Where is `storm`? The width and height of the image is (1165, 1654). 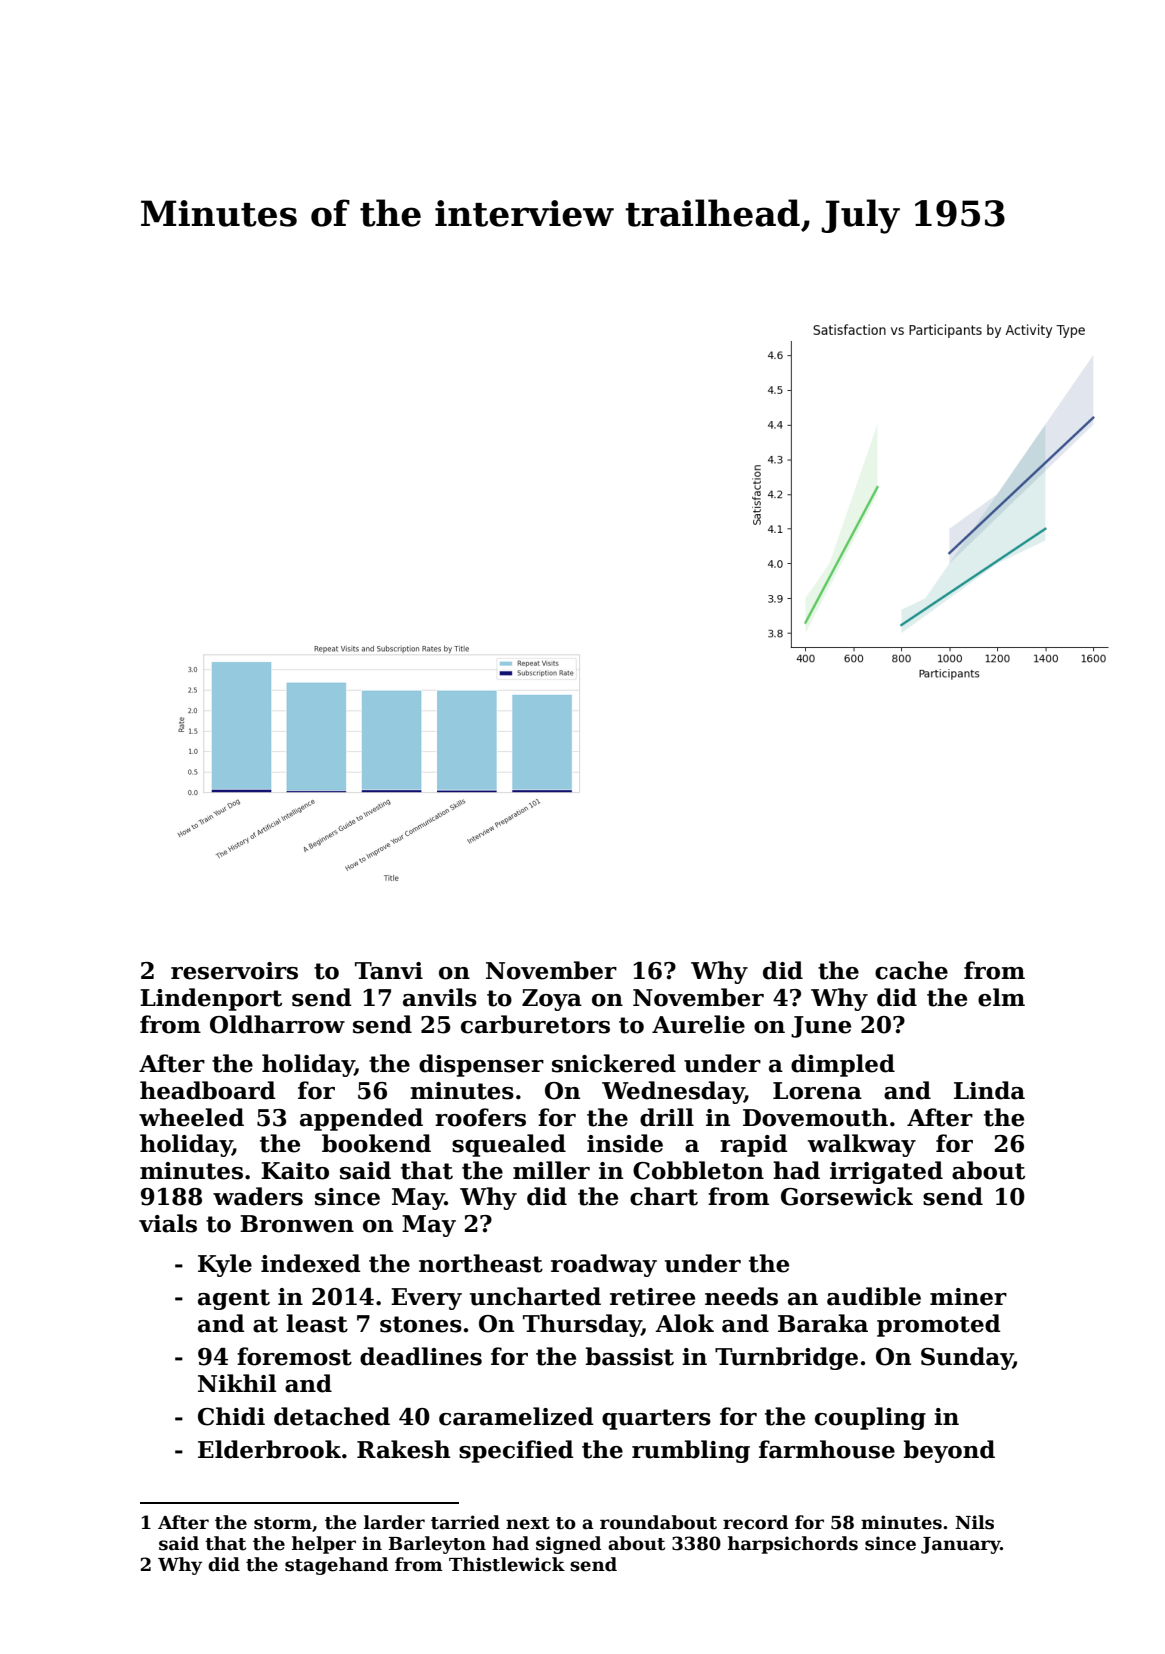 storm is located at coordinates (283, 1523).
